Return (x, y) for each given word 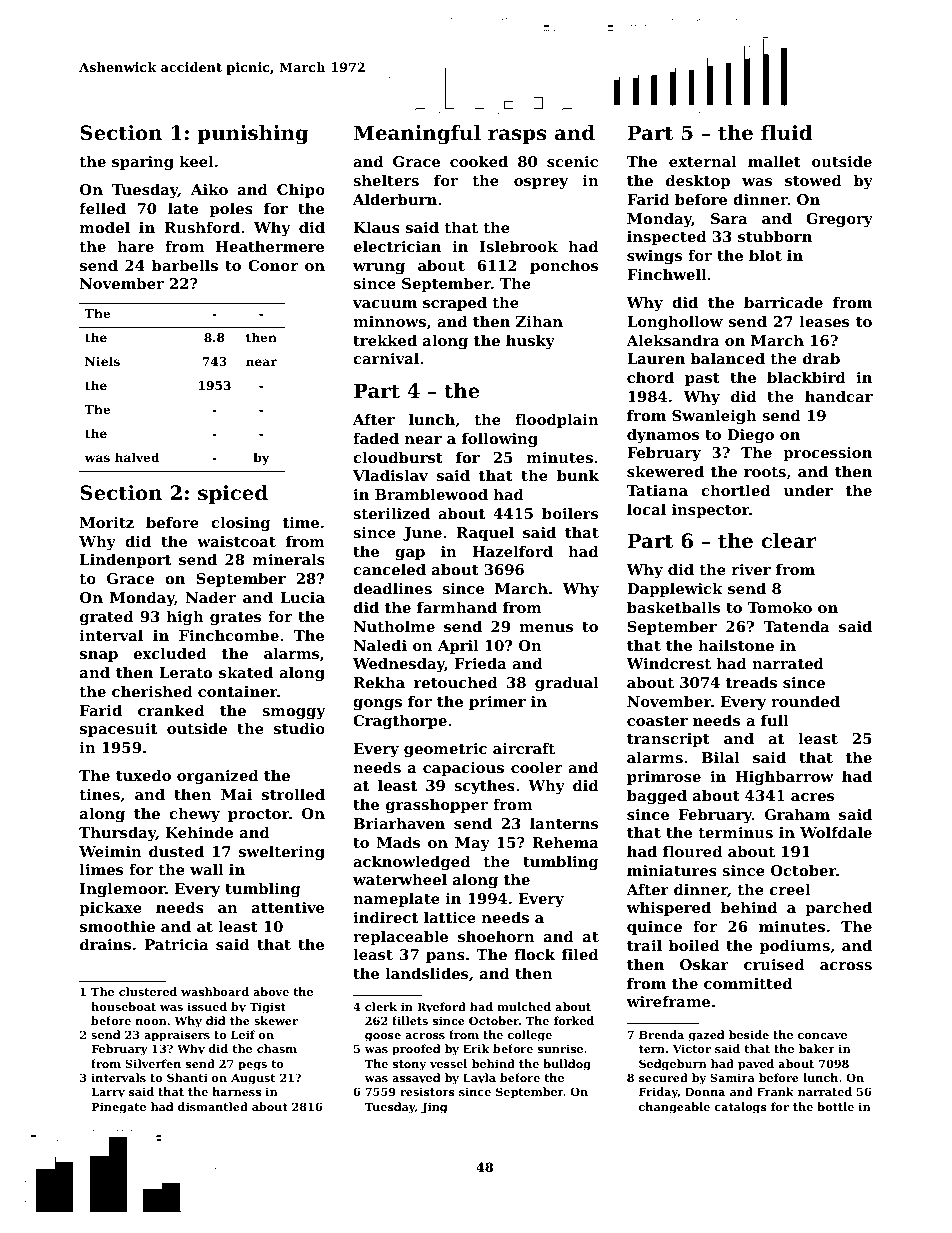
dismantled (213, 1106)
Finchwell (666, 274)
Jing (434, 1108)
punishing (253, 135)
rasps (517, 136)
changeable (674, 1108)
